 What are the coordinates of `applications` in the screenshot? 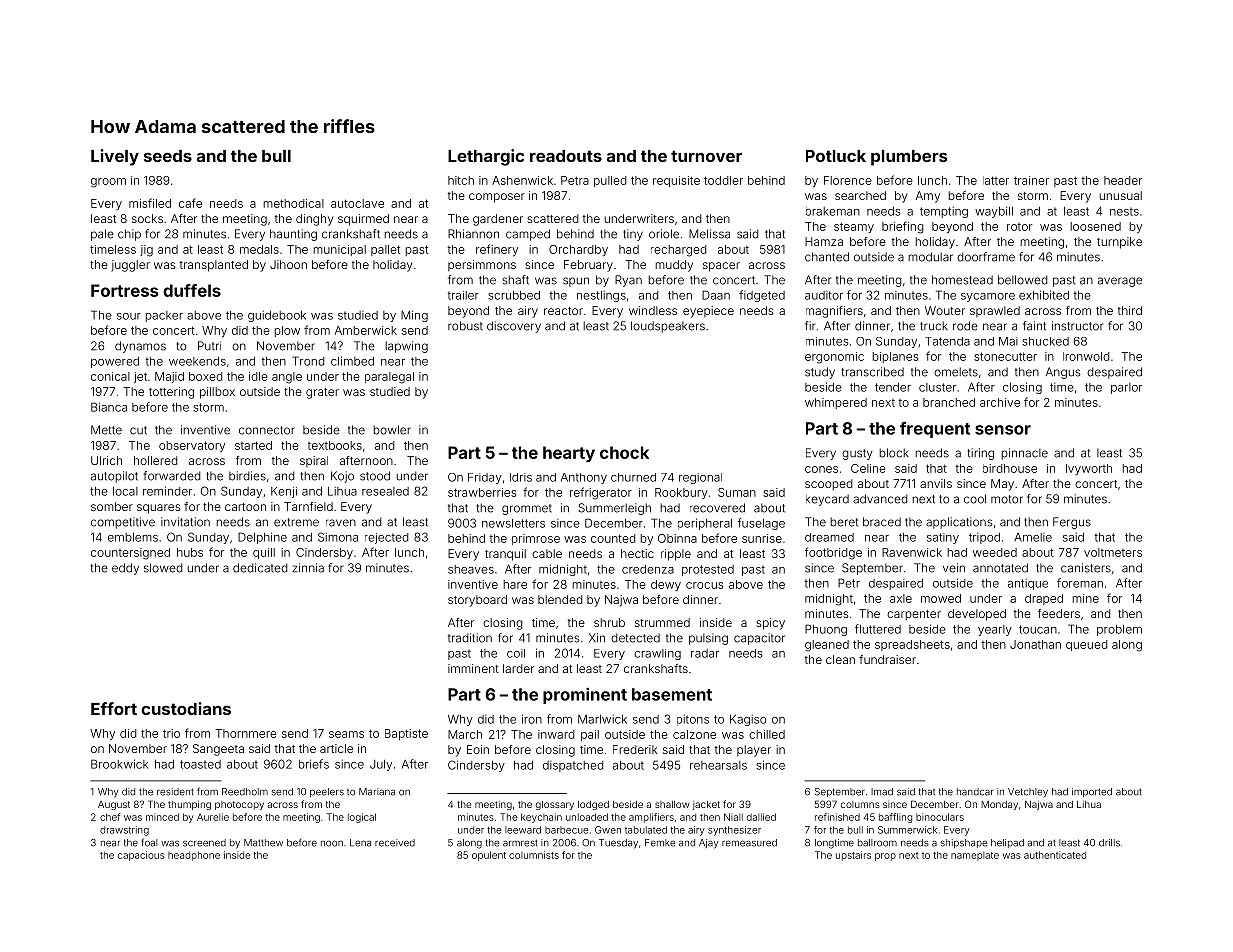 It's located at (959, 523).
